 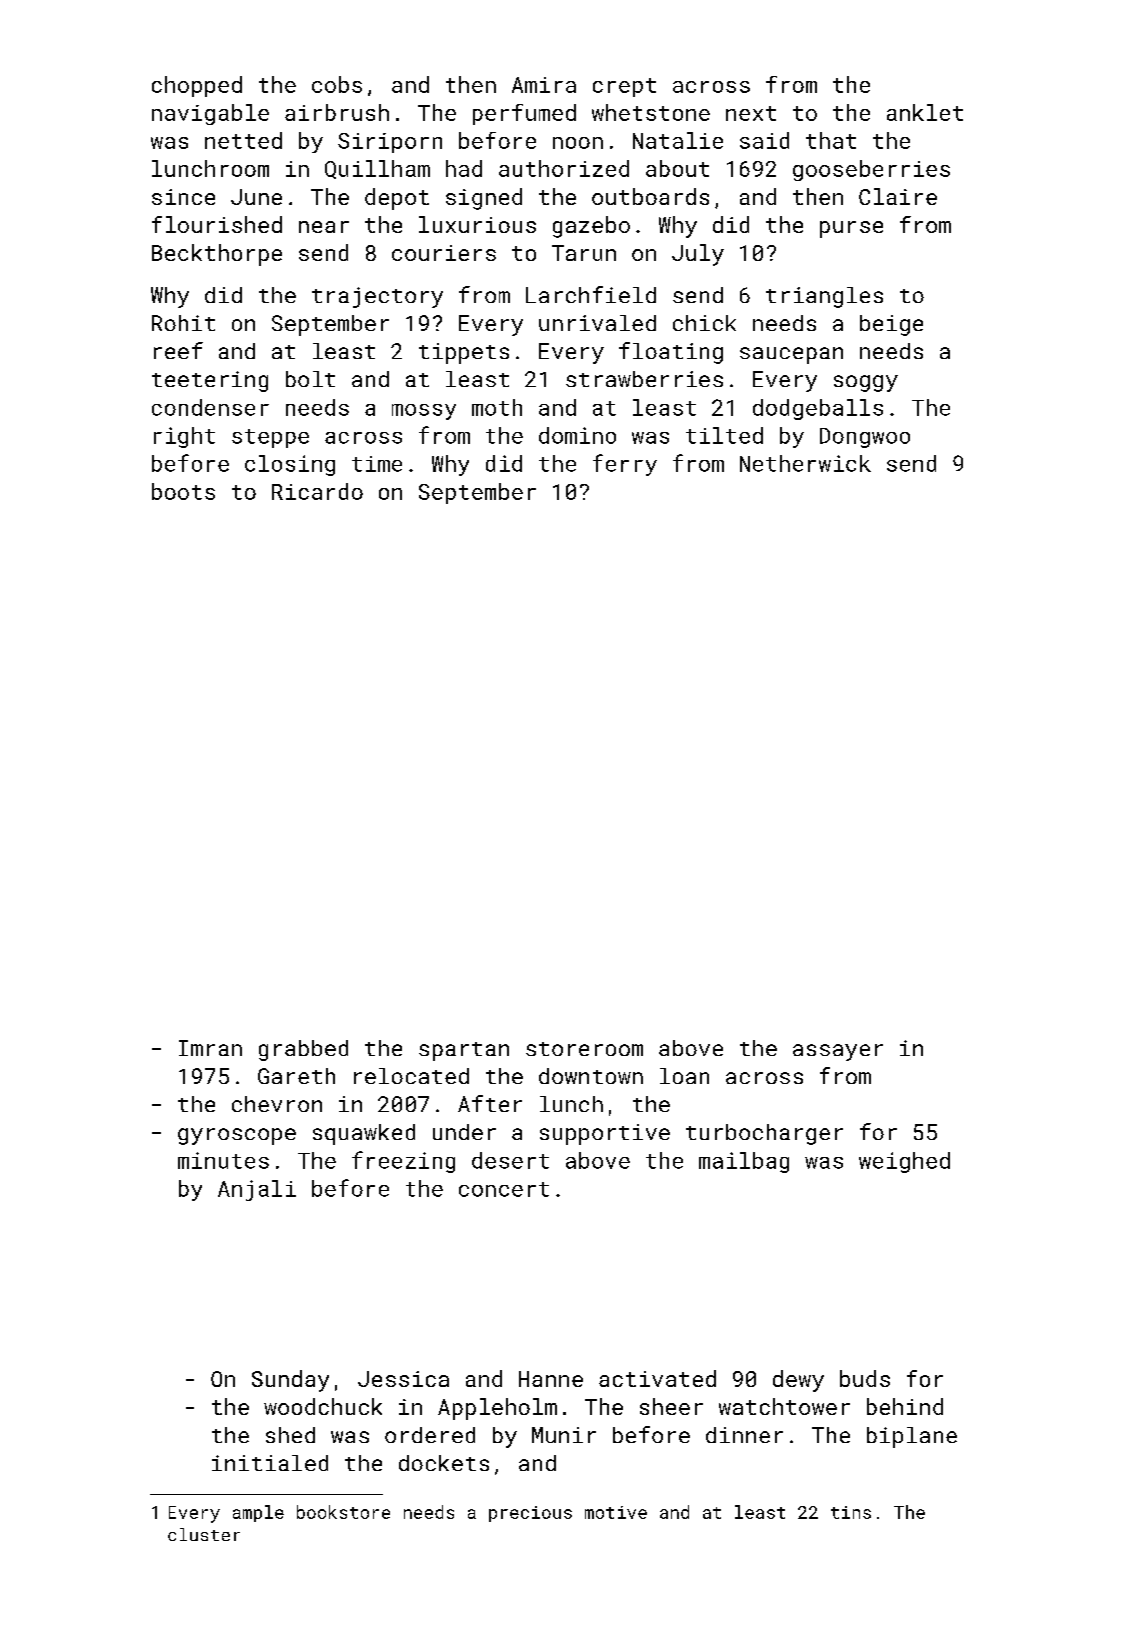 What do you see at coordinates (197, 86) in the document?
I see `chopped` at bounding box center [197, 86].
